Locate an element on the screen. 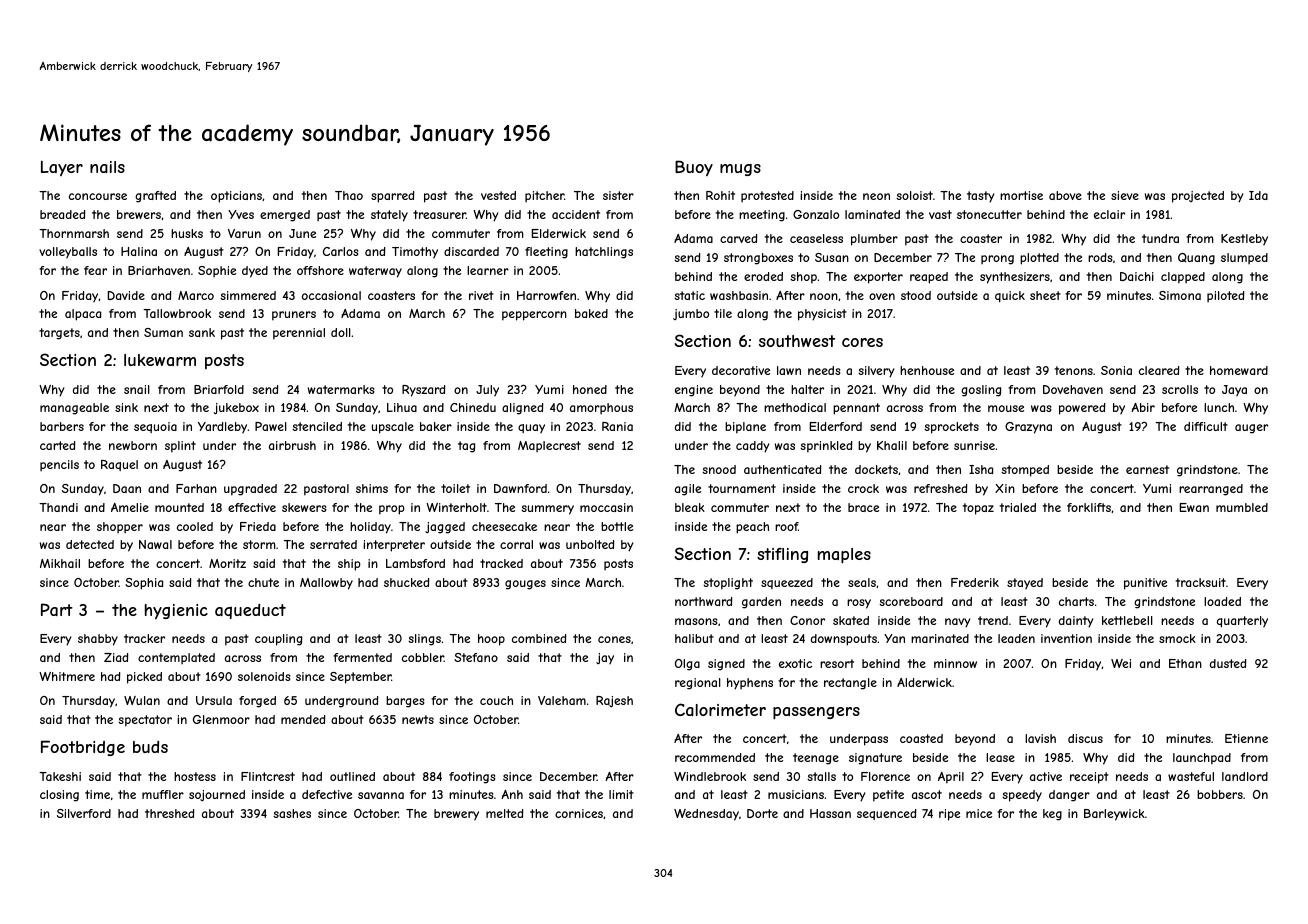  passengers is located at coordinates (816, 713).
